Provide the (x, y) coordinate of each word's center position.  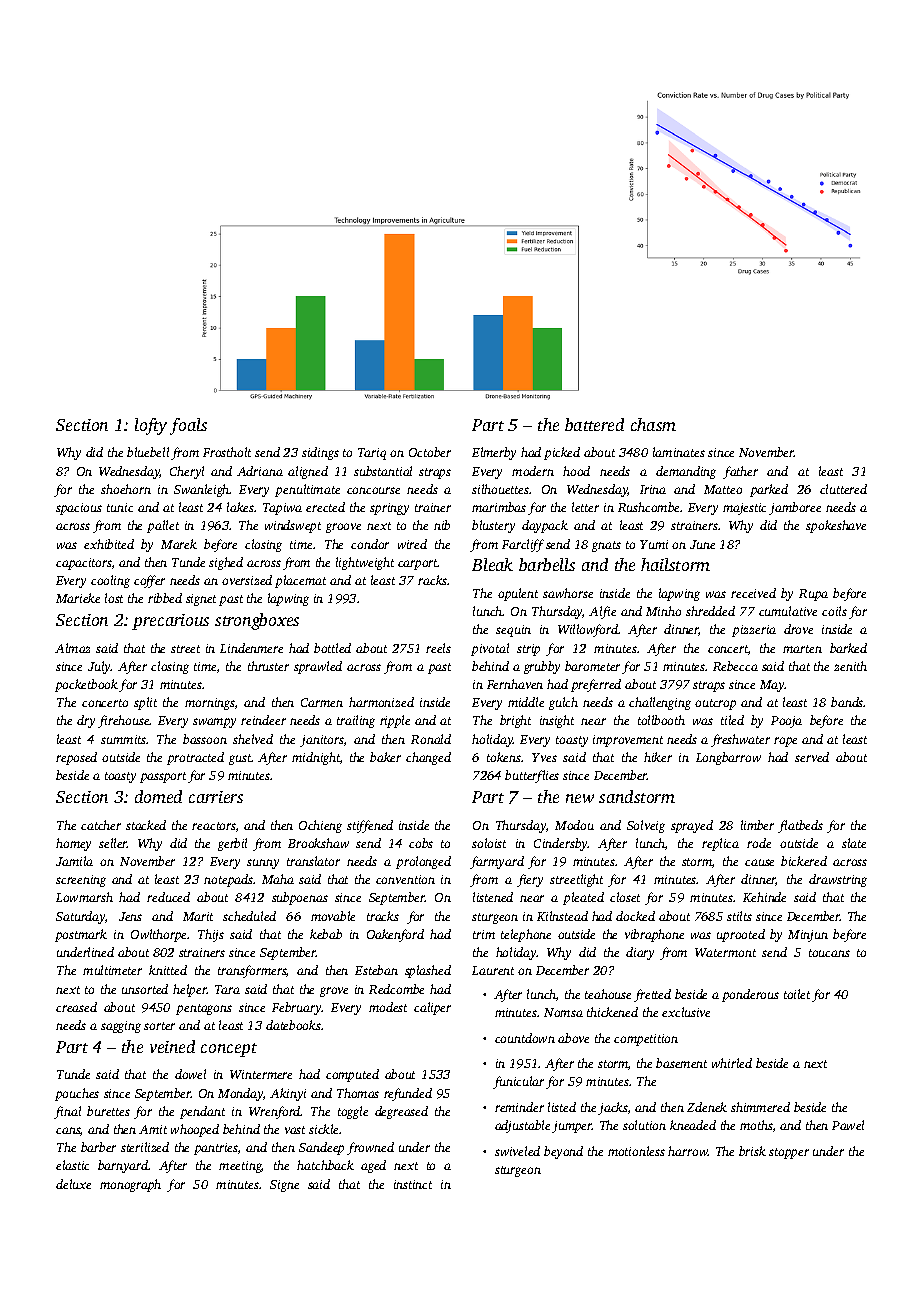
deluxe (73, 1184)
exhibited (109, 544)
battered (594, 424)
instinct (413, 1184)
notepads (228, 880)
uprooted (741, 935)
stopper (789, 1153)
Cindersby (561, 844)
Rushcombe (648, 507)
